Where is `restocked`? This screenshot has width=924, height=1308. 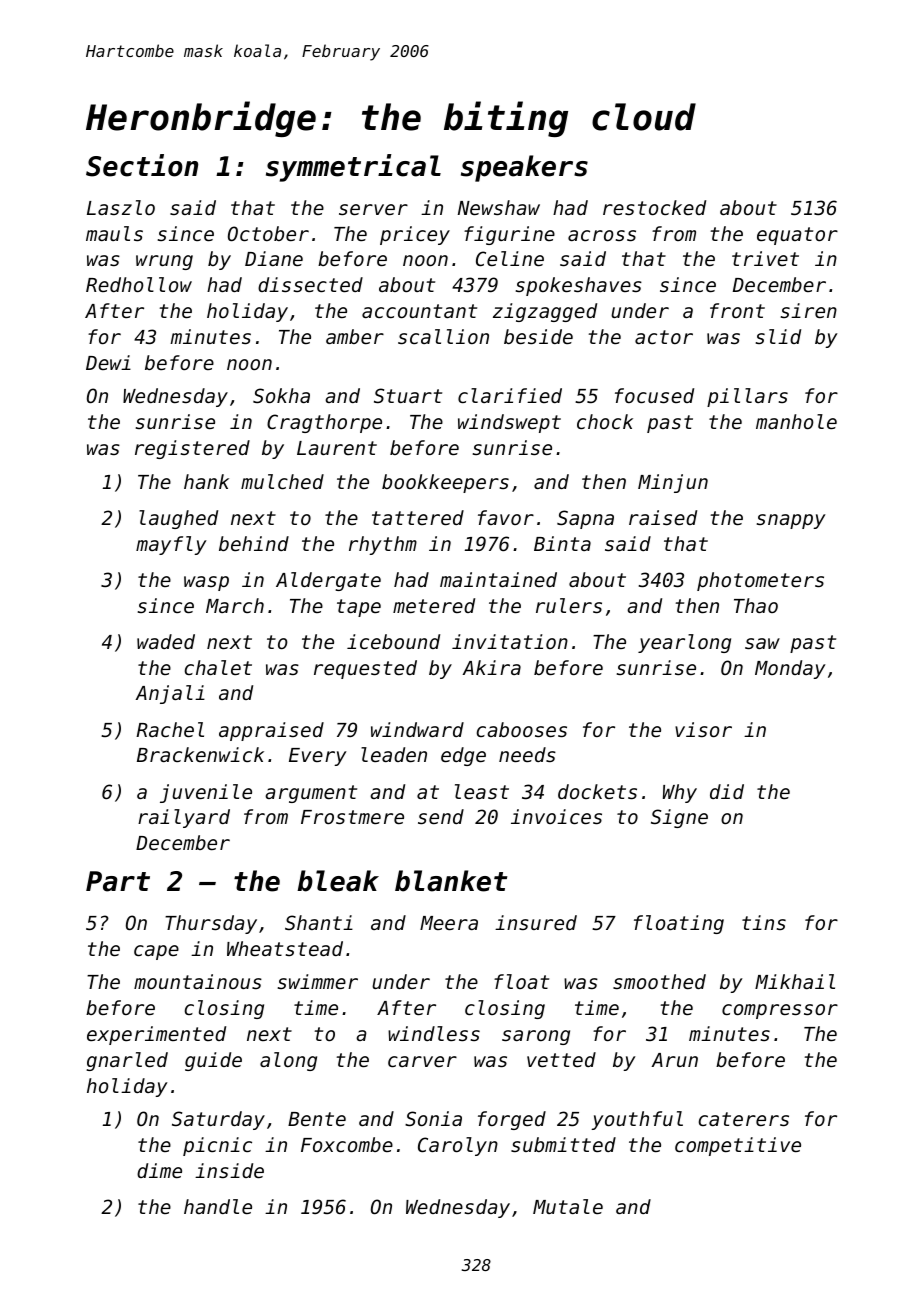 restocked is located at coordinates (654, 207).
